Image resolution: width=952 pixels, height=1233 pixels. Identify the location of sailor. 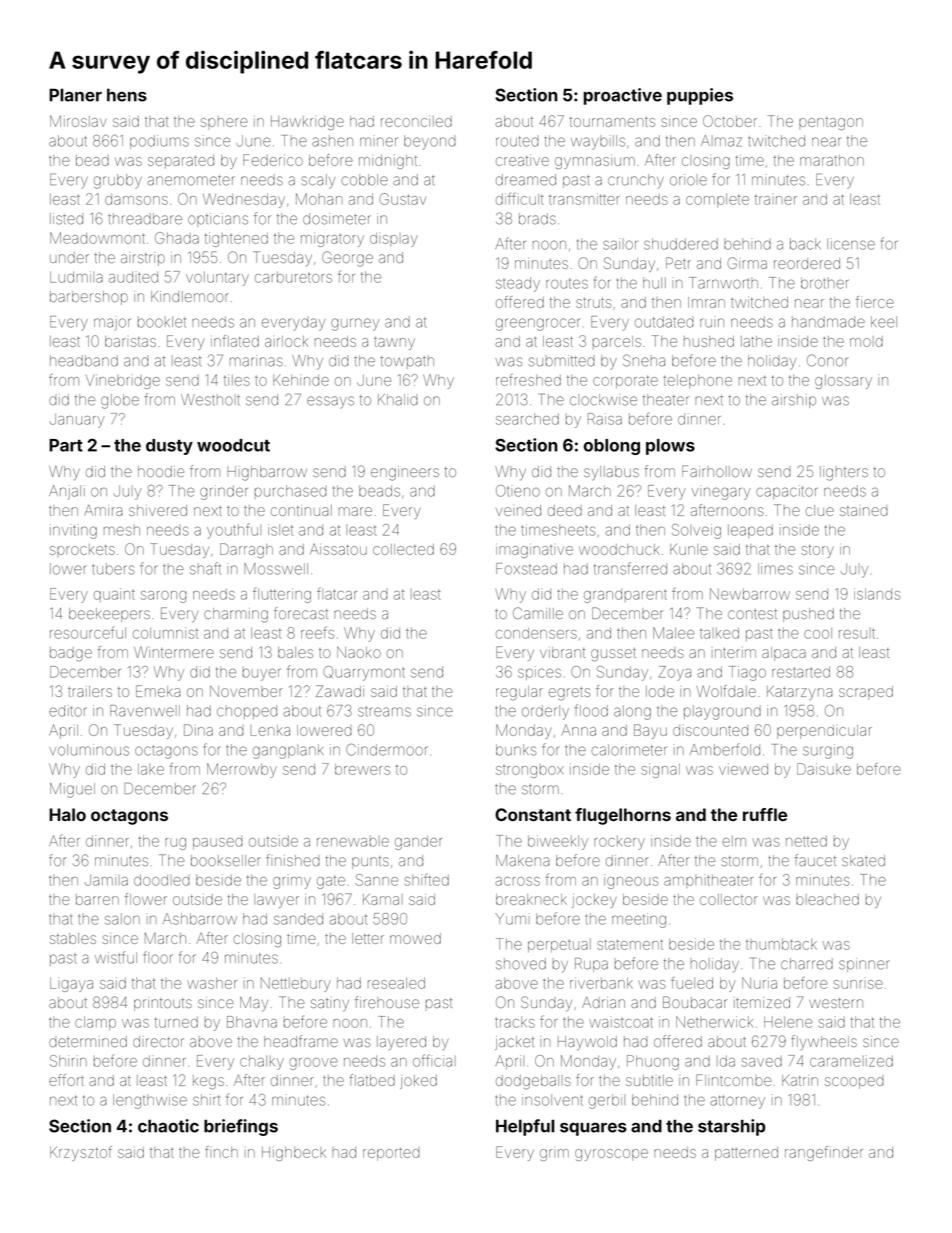
(620, 244).
